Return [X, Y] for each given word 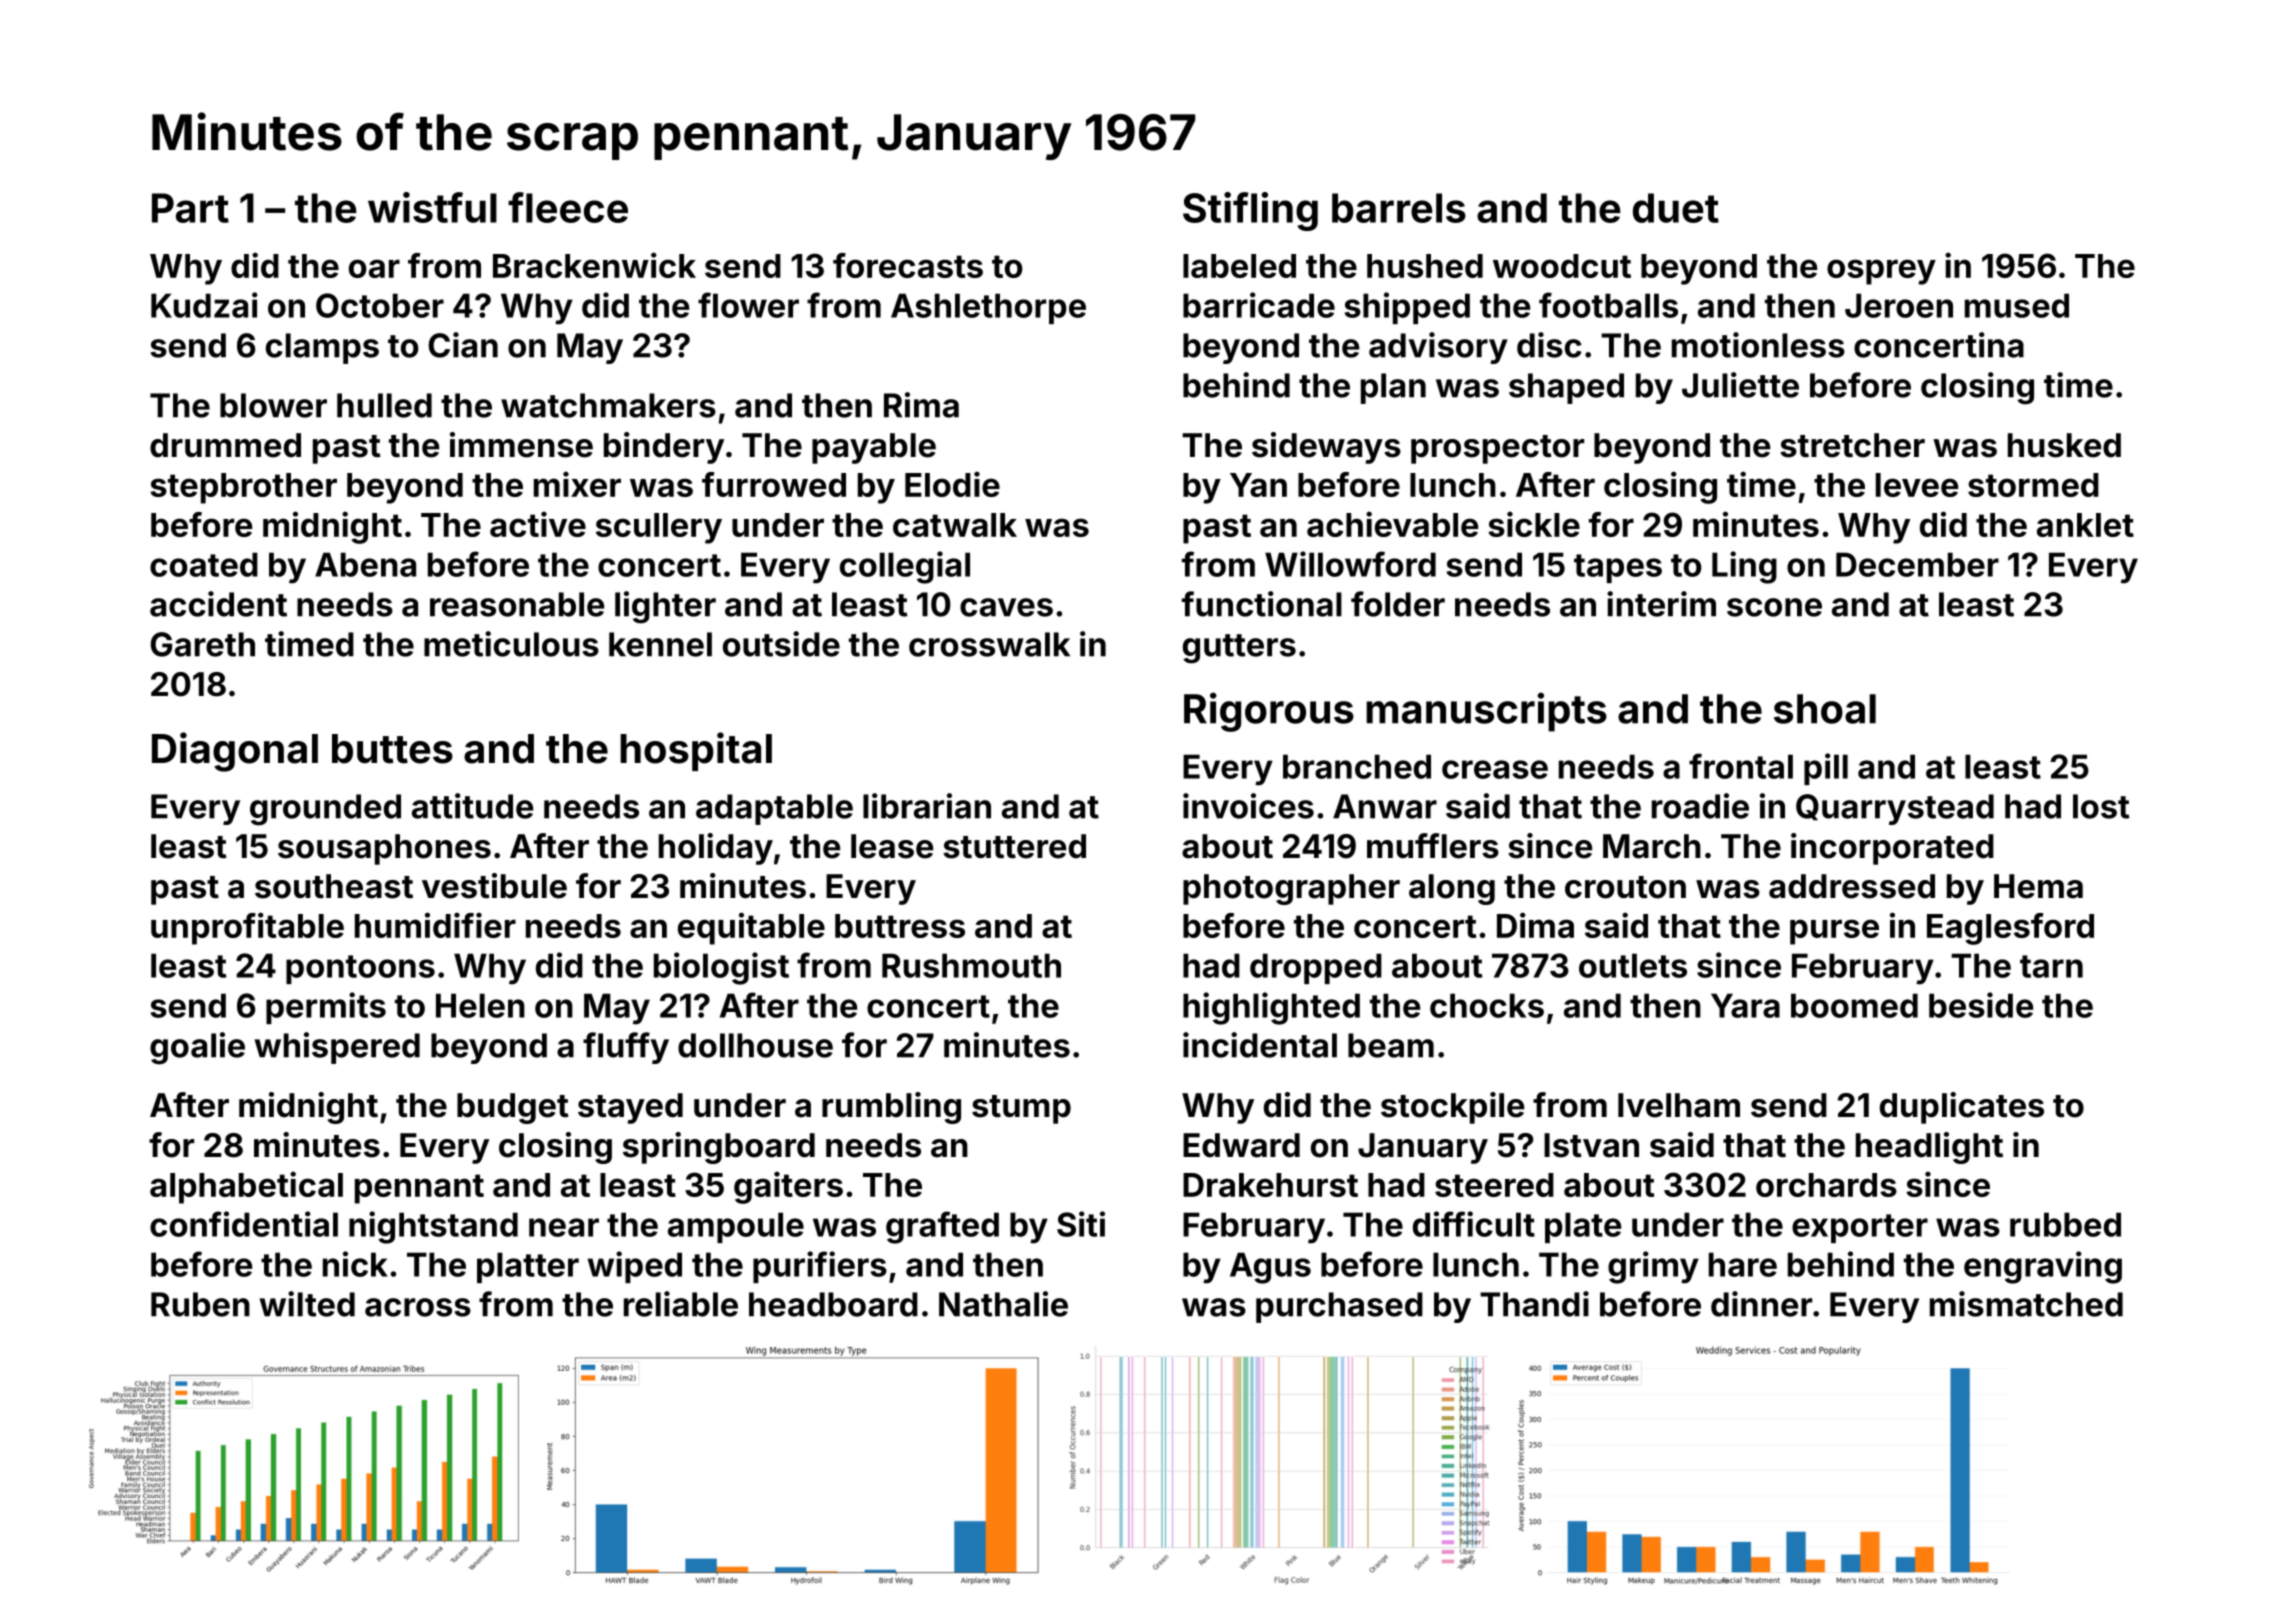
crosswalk [989, 644]
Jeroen [1899, 305]
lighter [665, 607]
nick [355, 1264]
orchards [1826, 1185]
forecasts [908, 265]
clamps [322, 348]
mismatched [2026, 1304]
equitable [751, 928]
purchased [1339, 1307]
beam [1391, 1045]
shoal [1825, 709]
